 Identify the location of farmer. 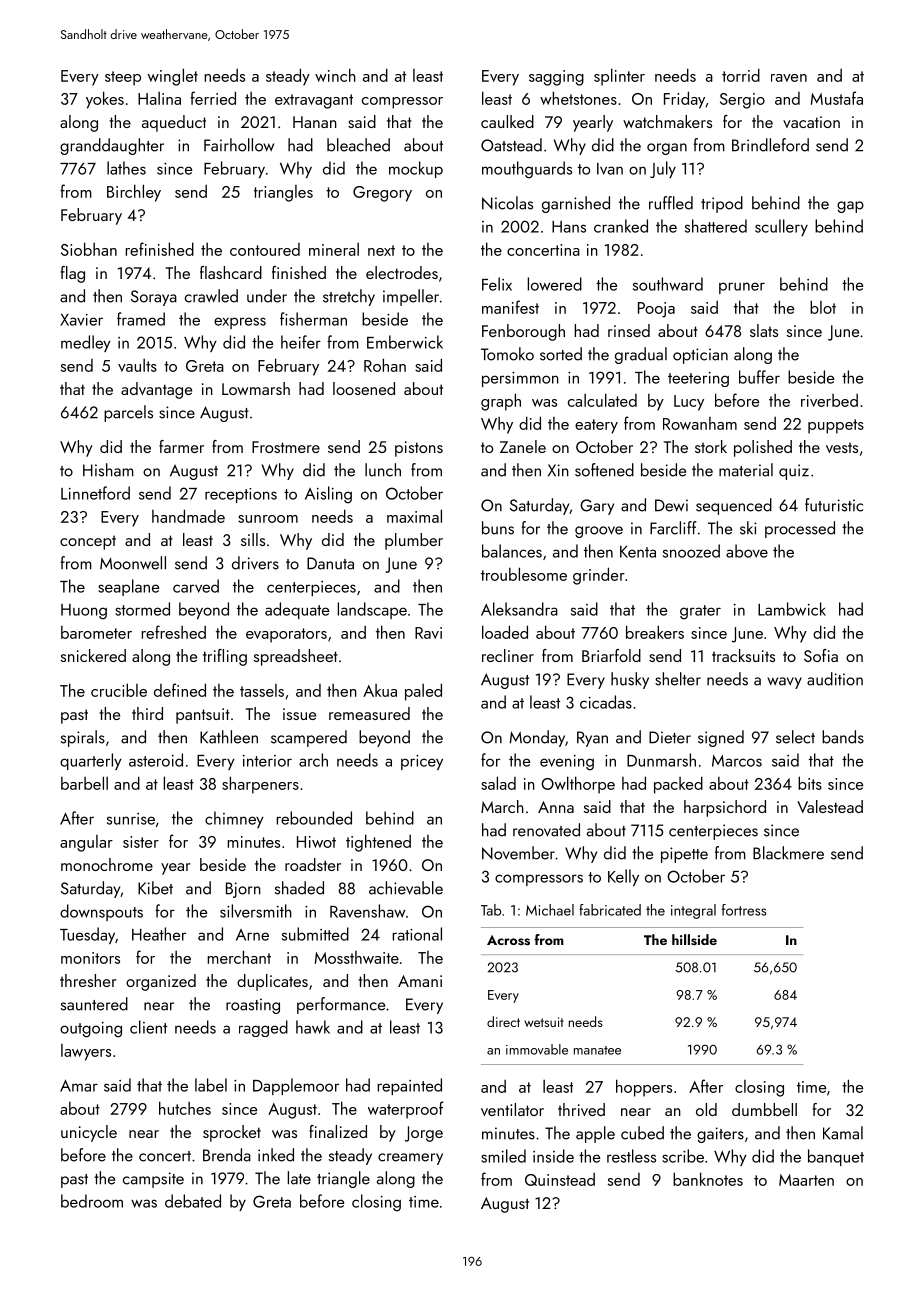
(181, 446).
